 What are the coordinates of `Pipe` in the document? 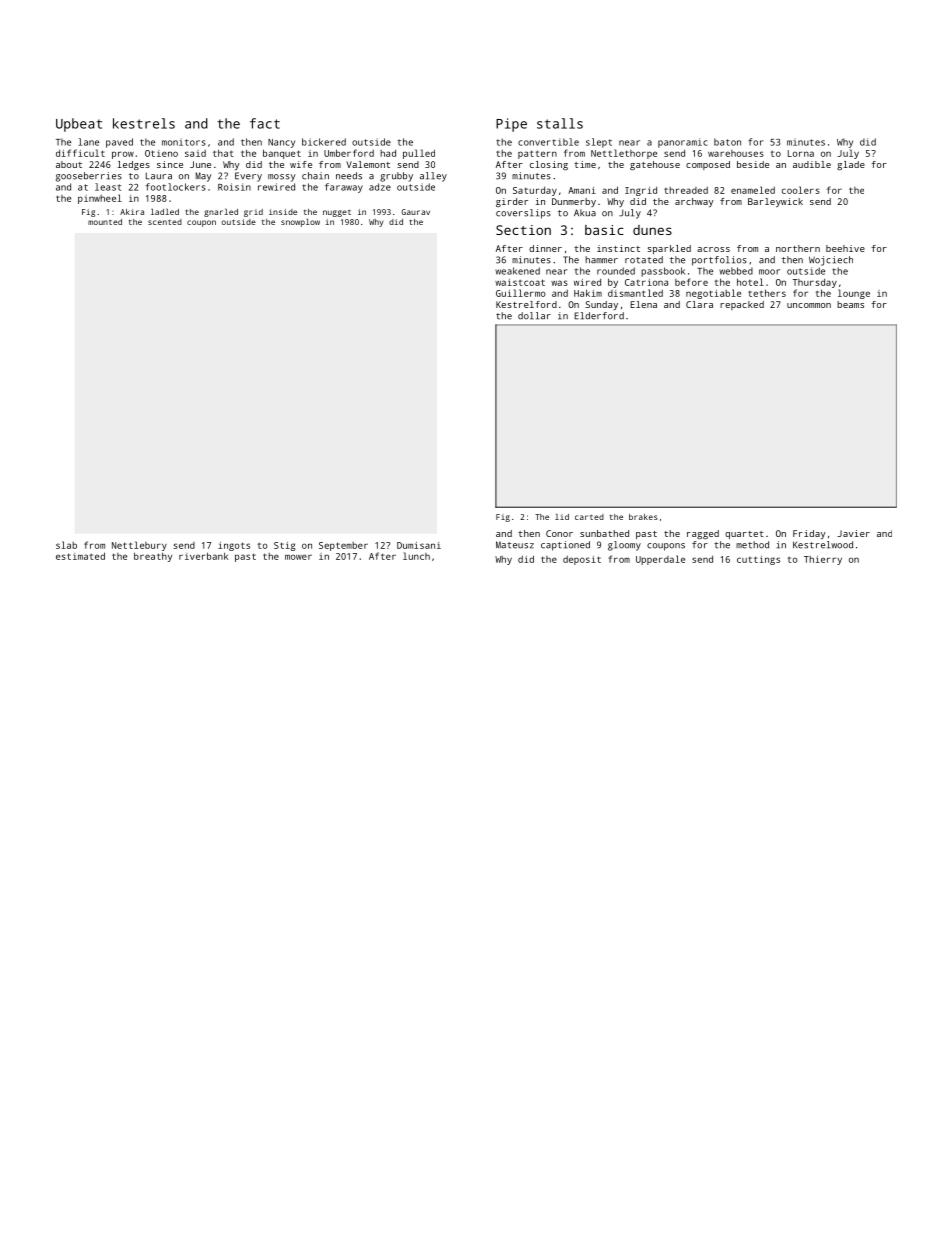 It's located at (511, 125).
